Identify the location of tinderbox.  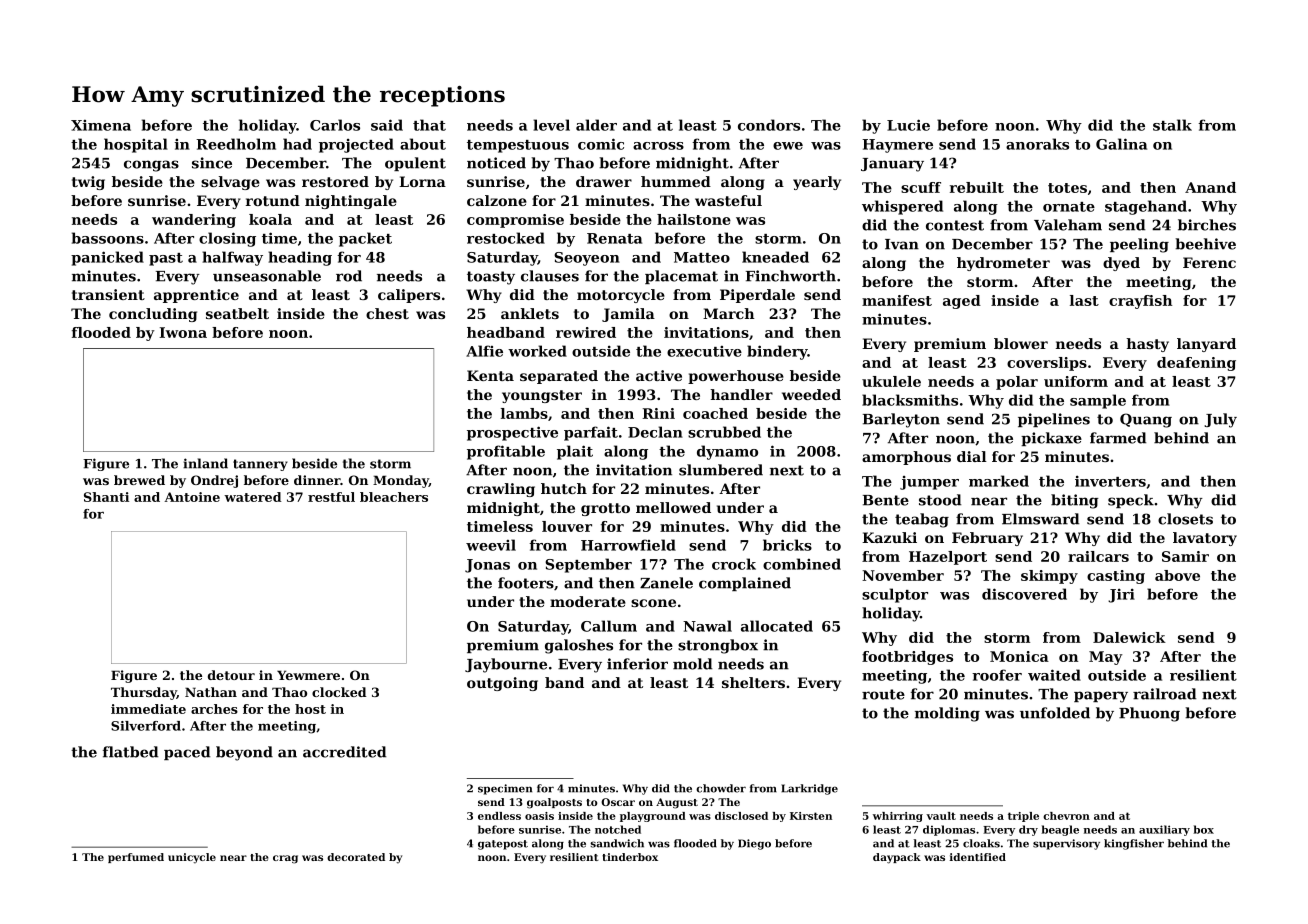
(630, 857).
